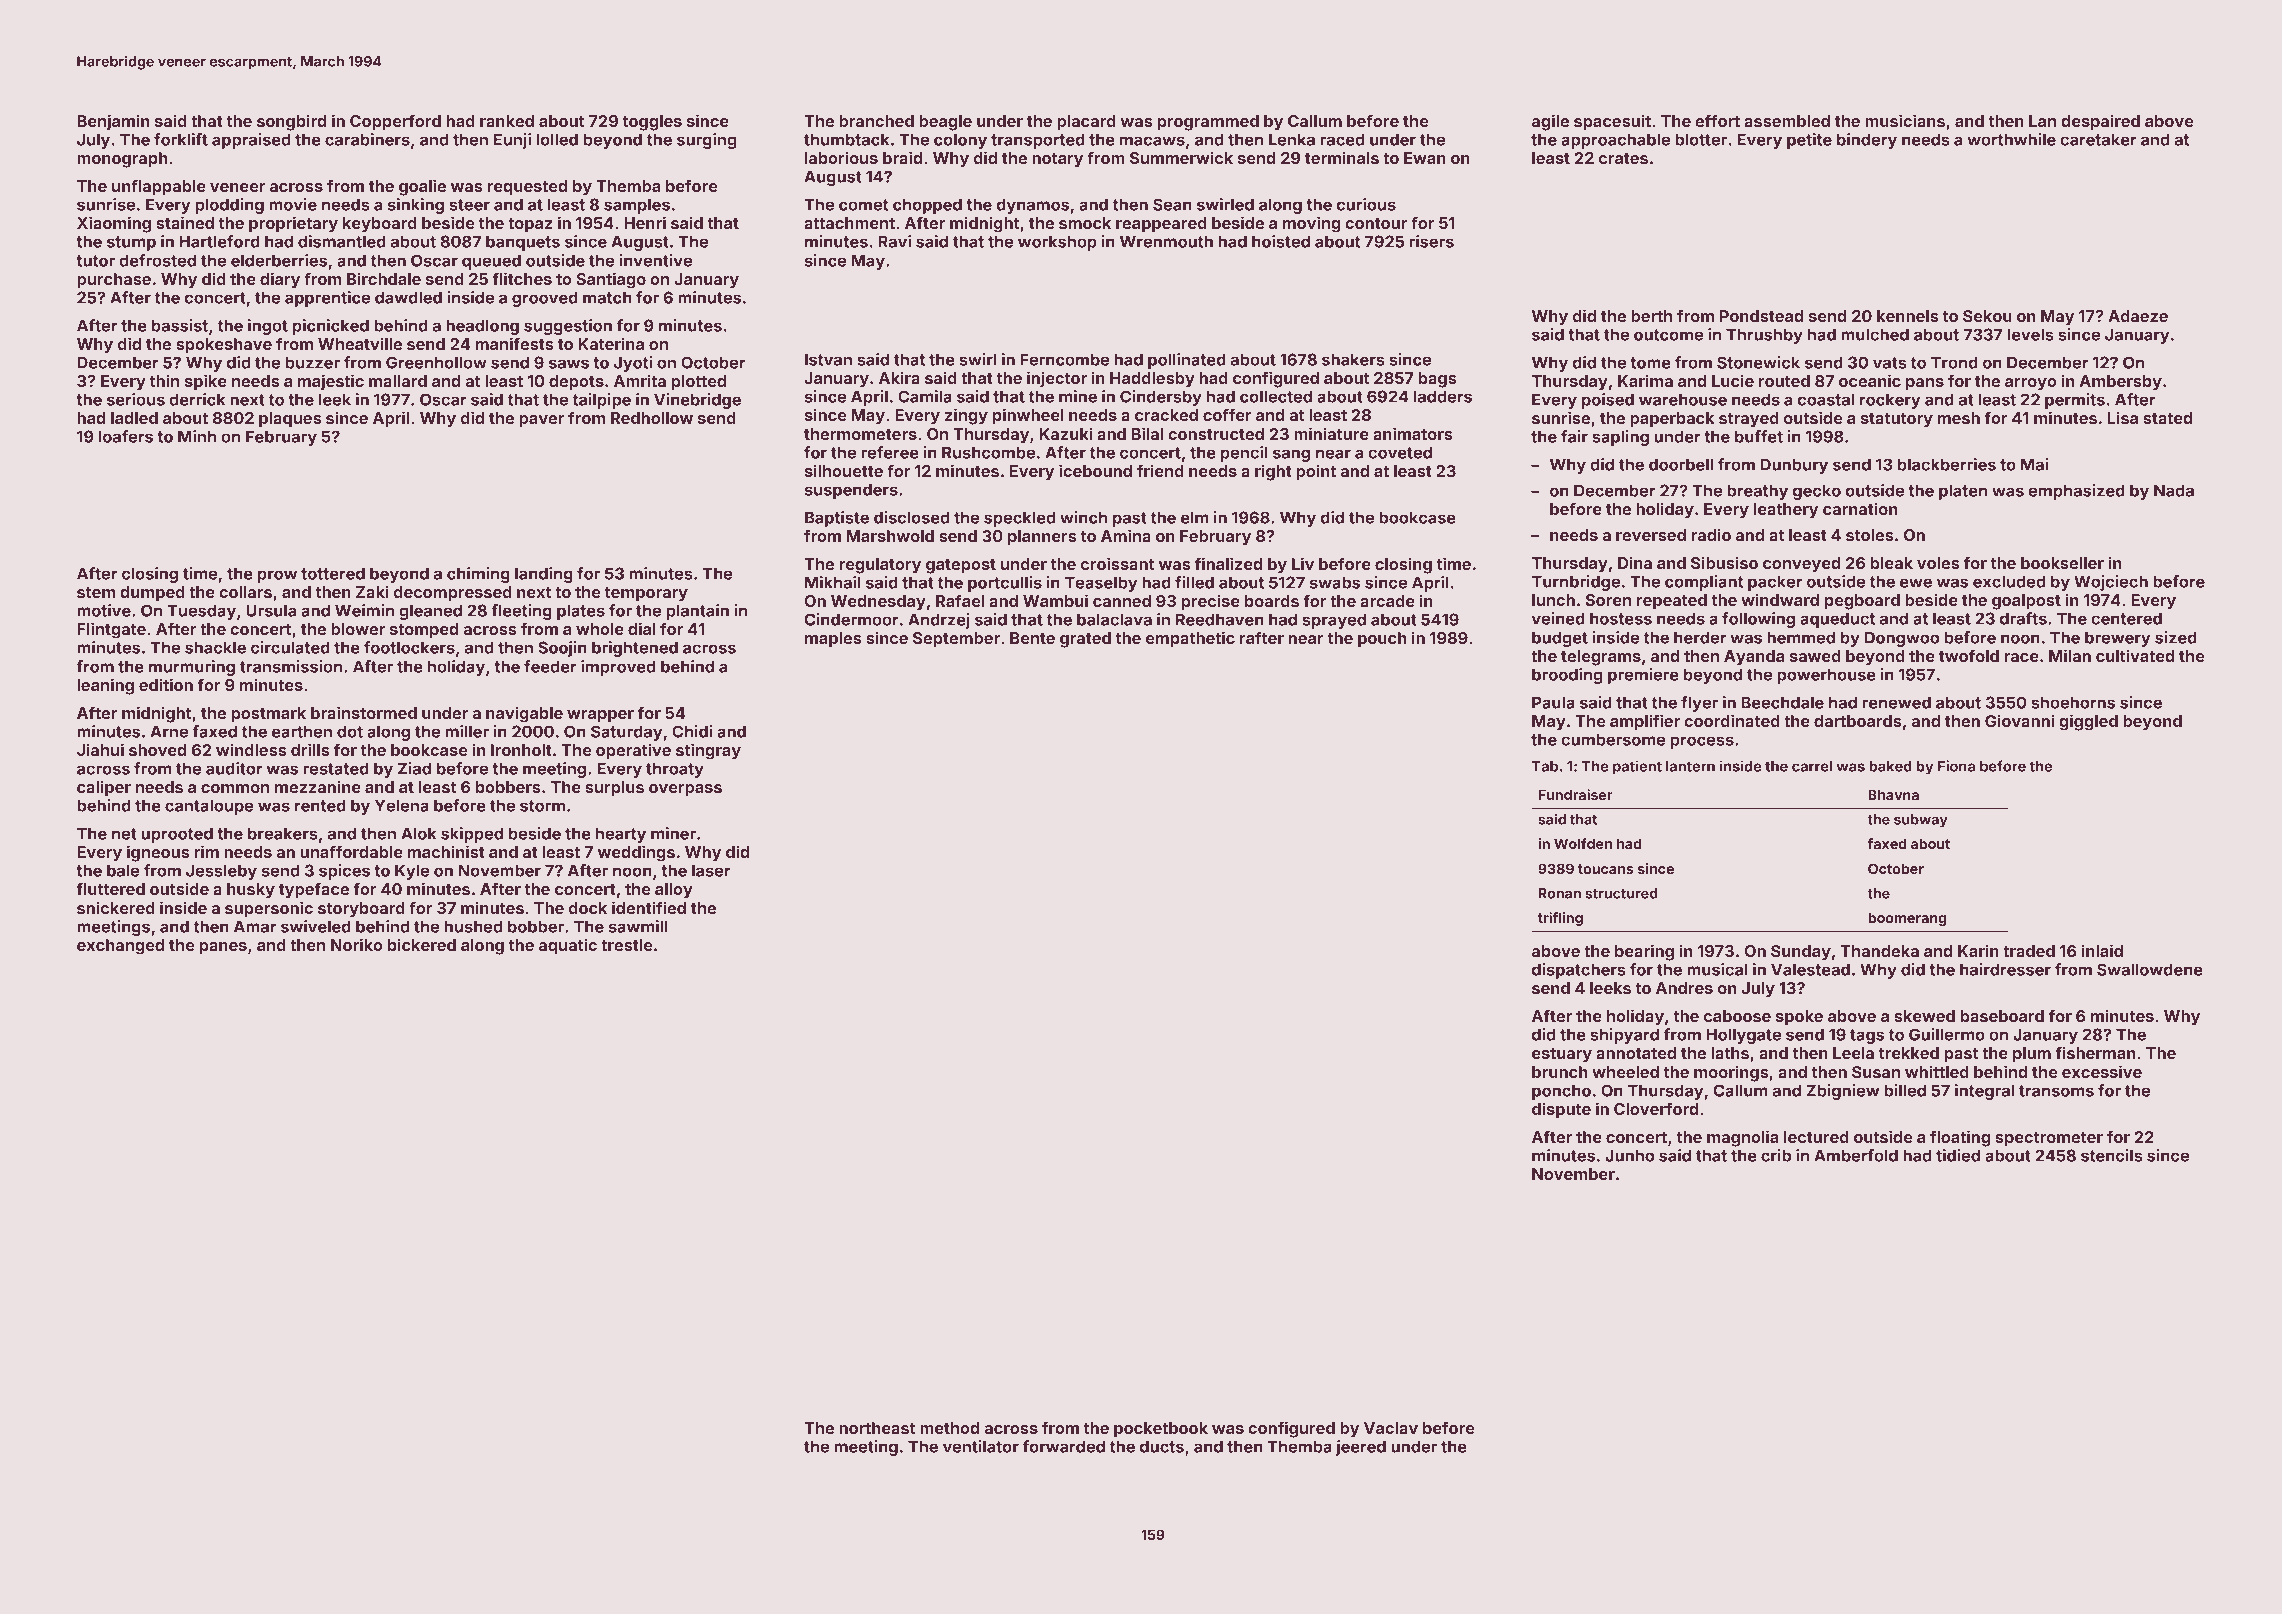 The height and width of the screenshot is (1614, 2282). What do you see at coordinates (473, 926) in the screenshot?
I see `hushed` at bounding box center [473, 926].
